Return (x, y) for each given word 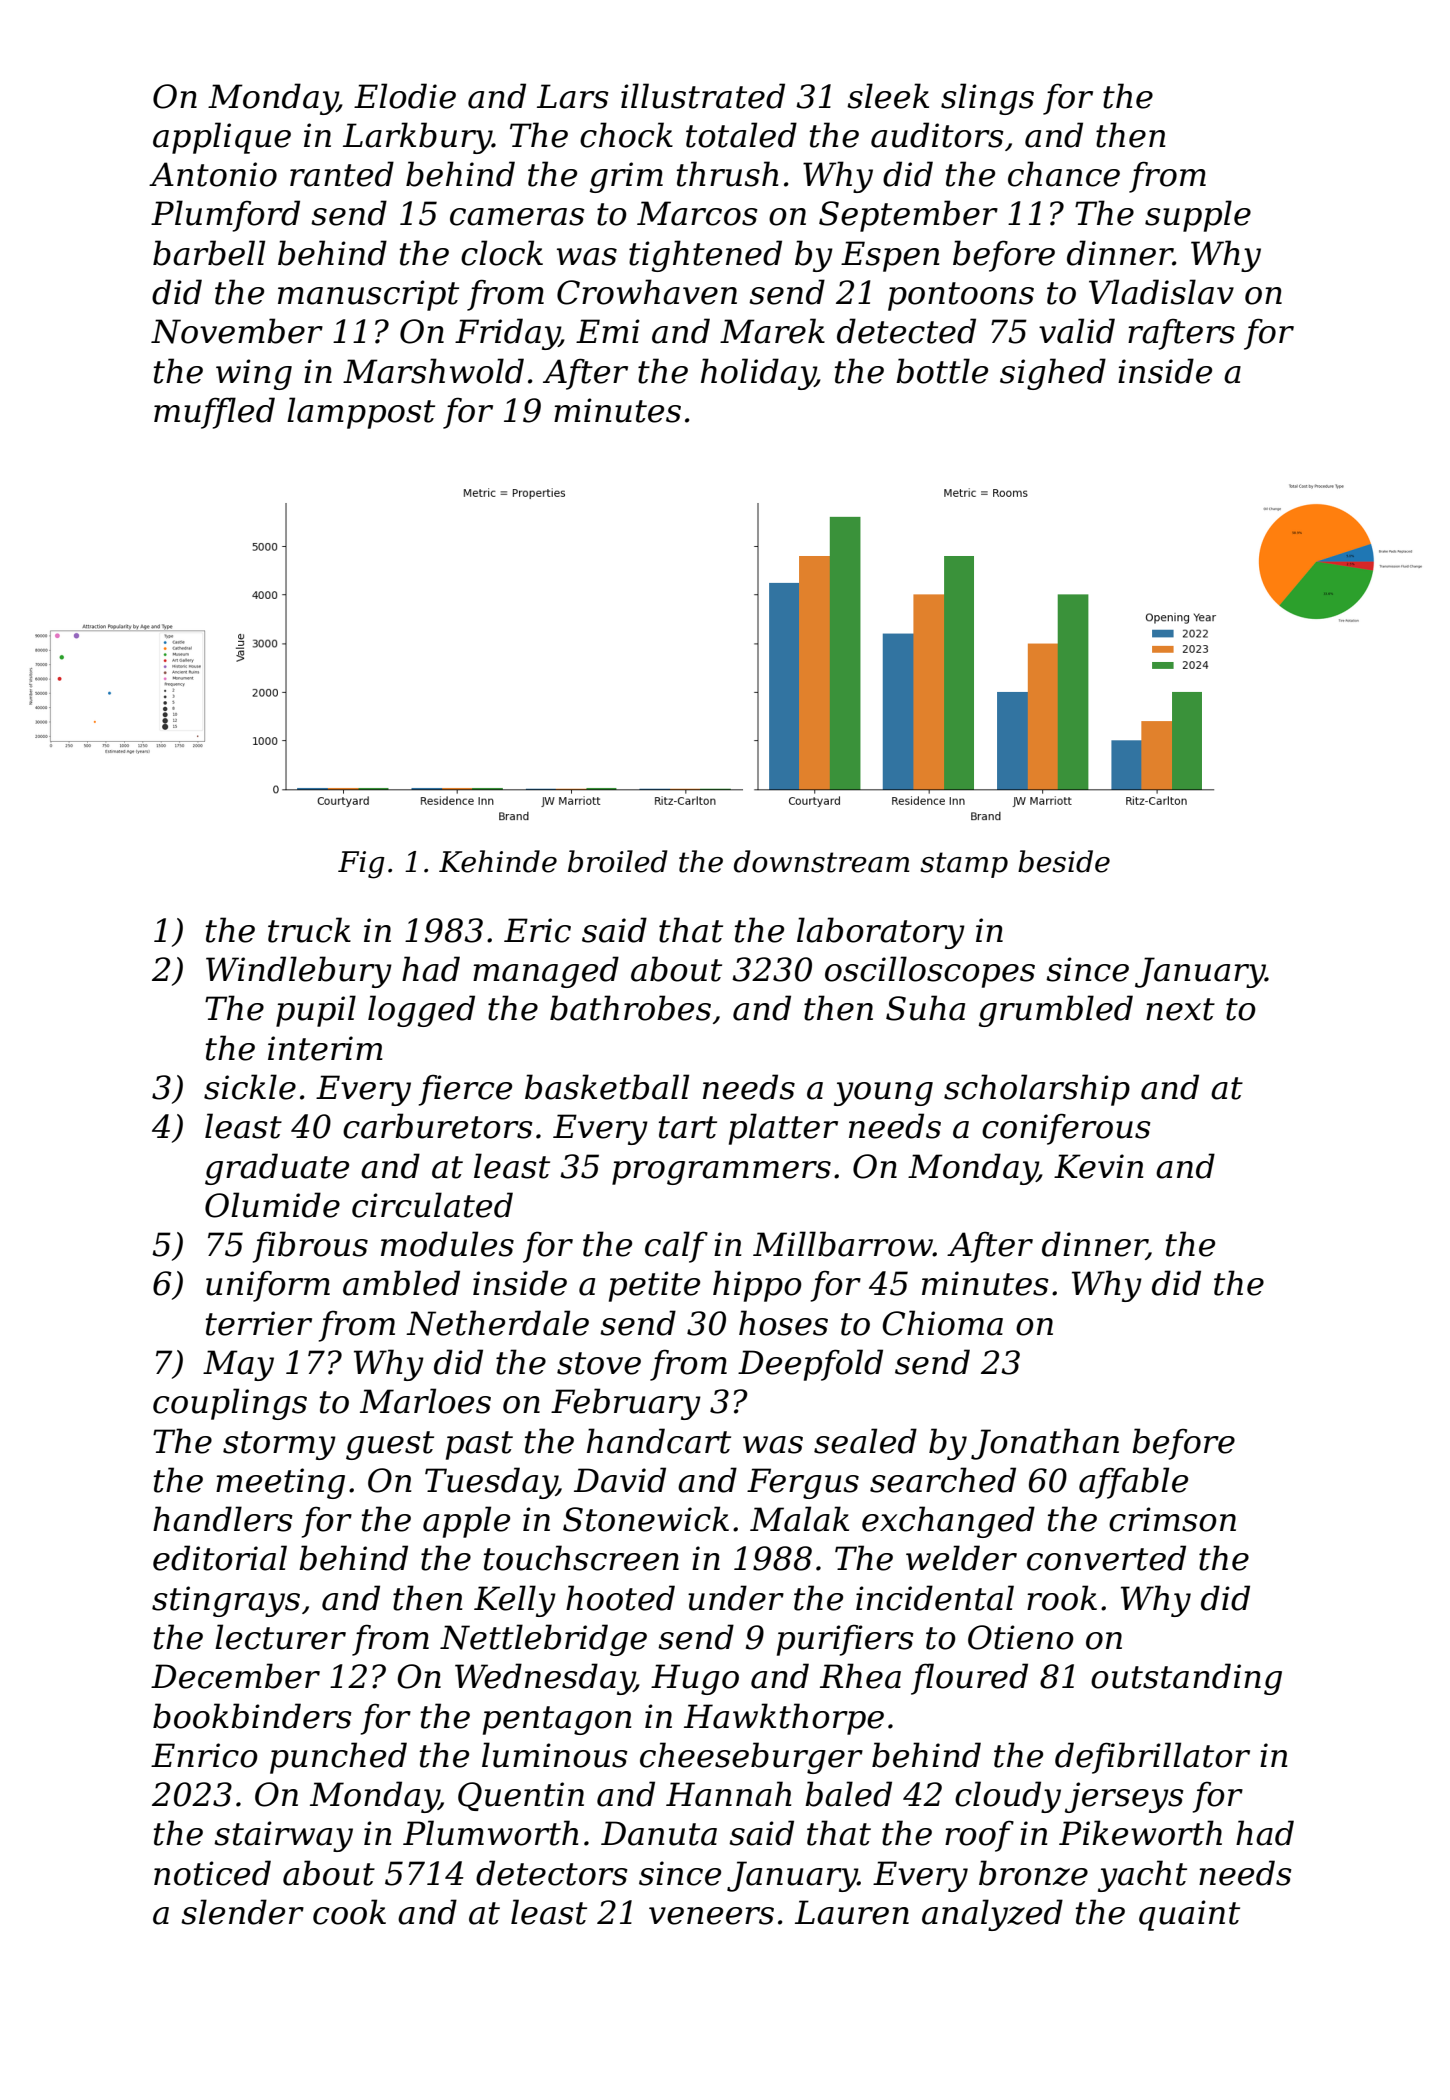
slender (242, 1912)
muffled (214, 413)
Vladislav (1161, 292)
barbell (209, 253)
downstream (821, 861)
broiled (618, 861)
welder (961, 1558)
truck (309, 930)
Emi (608, 331)
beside (1064, 861)
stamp (964, 865)
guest (390, 1445)
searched (943, 1480)
